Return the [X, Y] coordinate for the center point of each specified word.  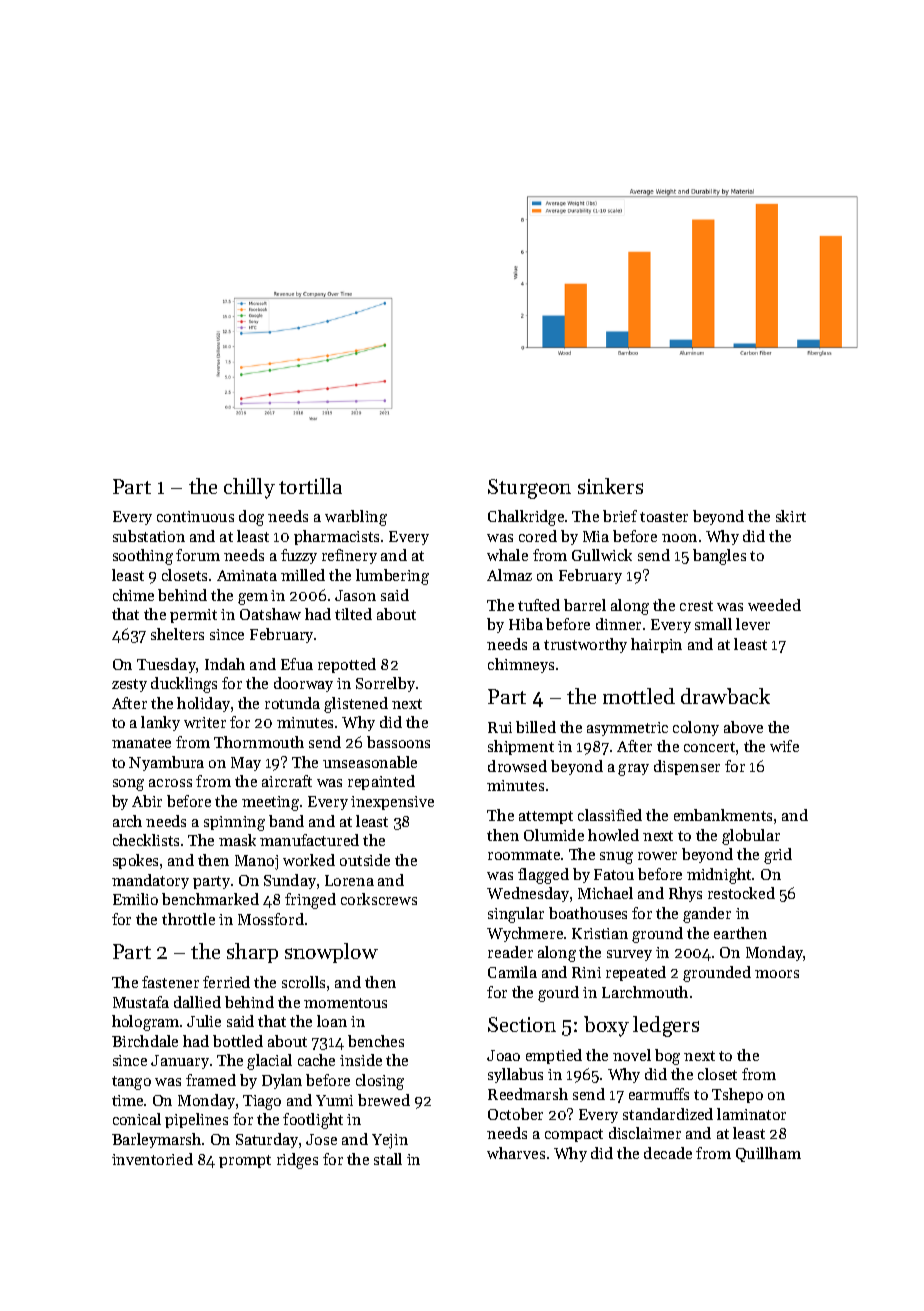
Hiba [526, 624]
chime [133, 595]
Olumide [554, 835]
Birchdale [145, 1041]
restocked [741, 893]
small [713, 624]
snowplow [331, 953]
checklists [146, 840]
